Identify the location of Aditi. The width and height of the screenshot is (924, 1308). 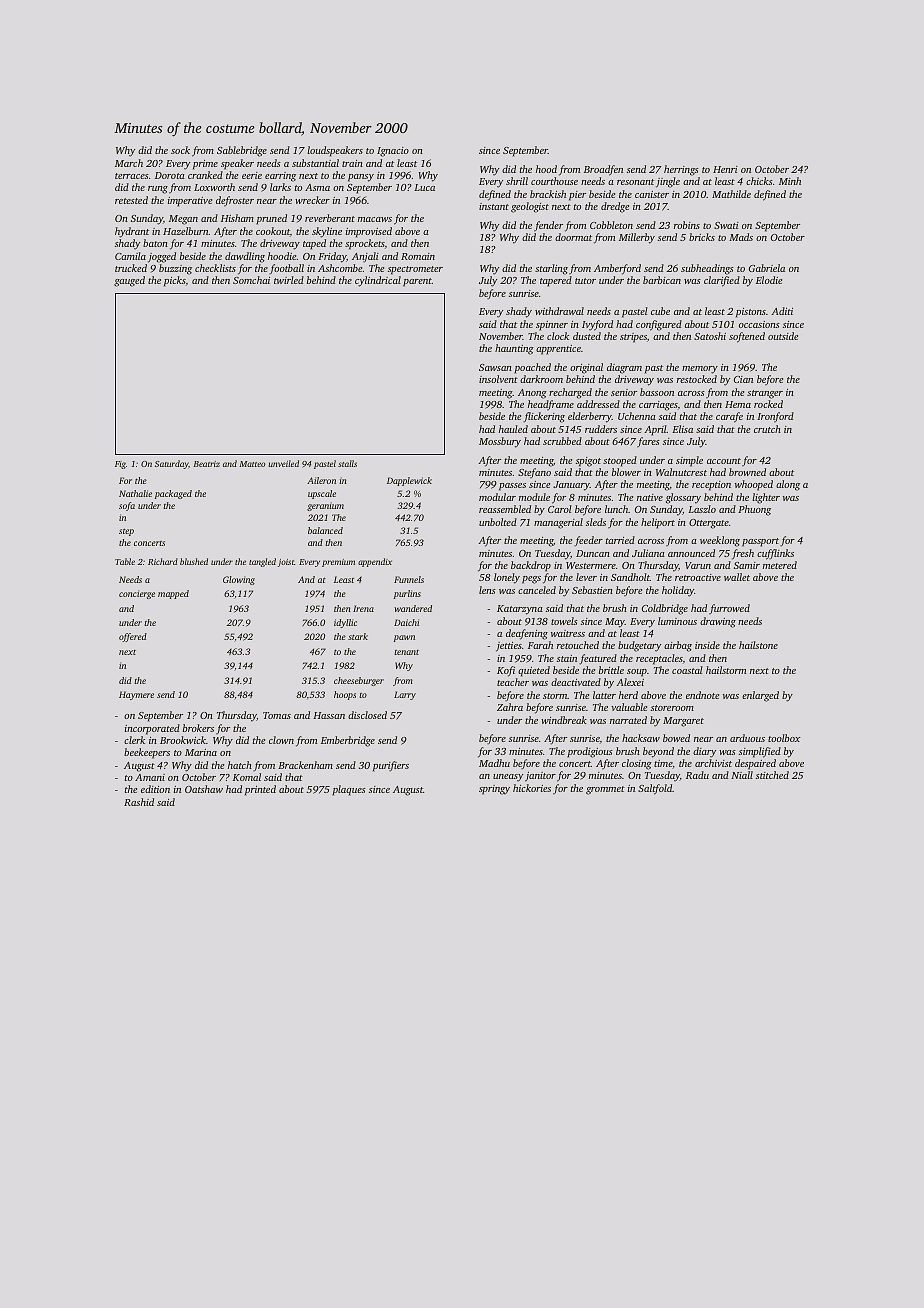
(782, 311).
